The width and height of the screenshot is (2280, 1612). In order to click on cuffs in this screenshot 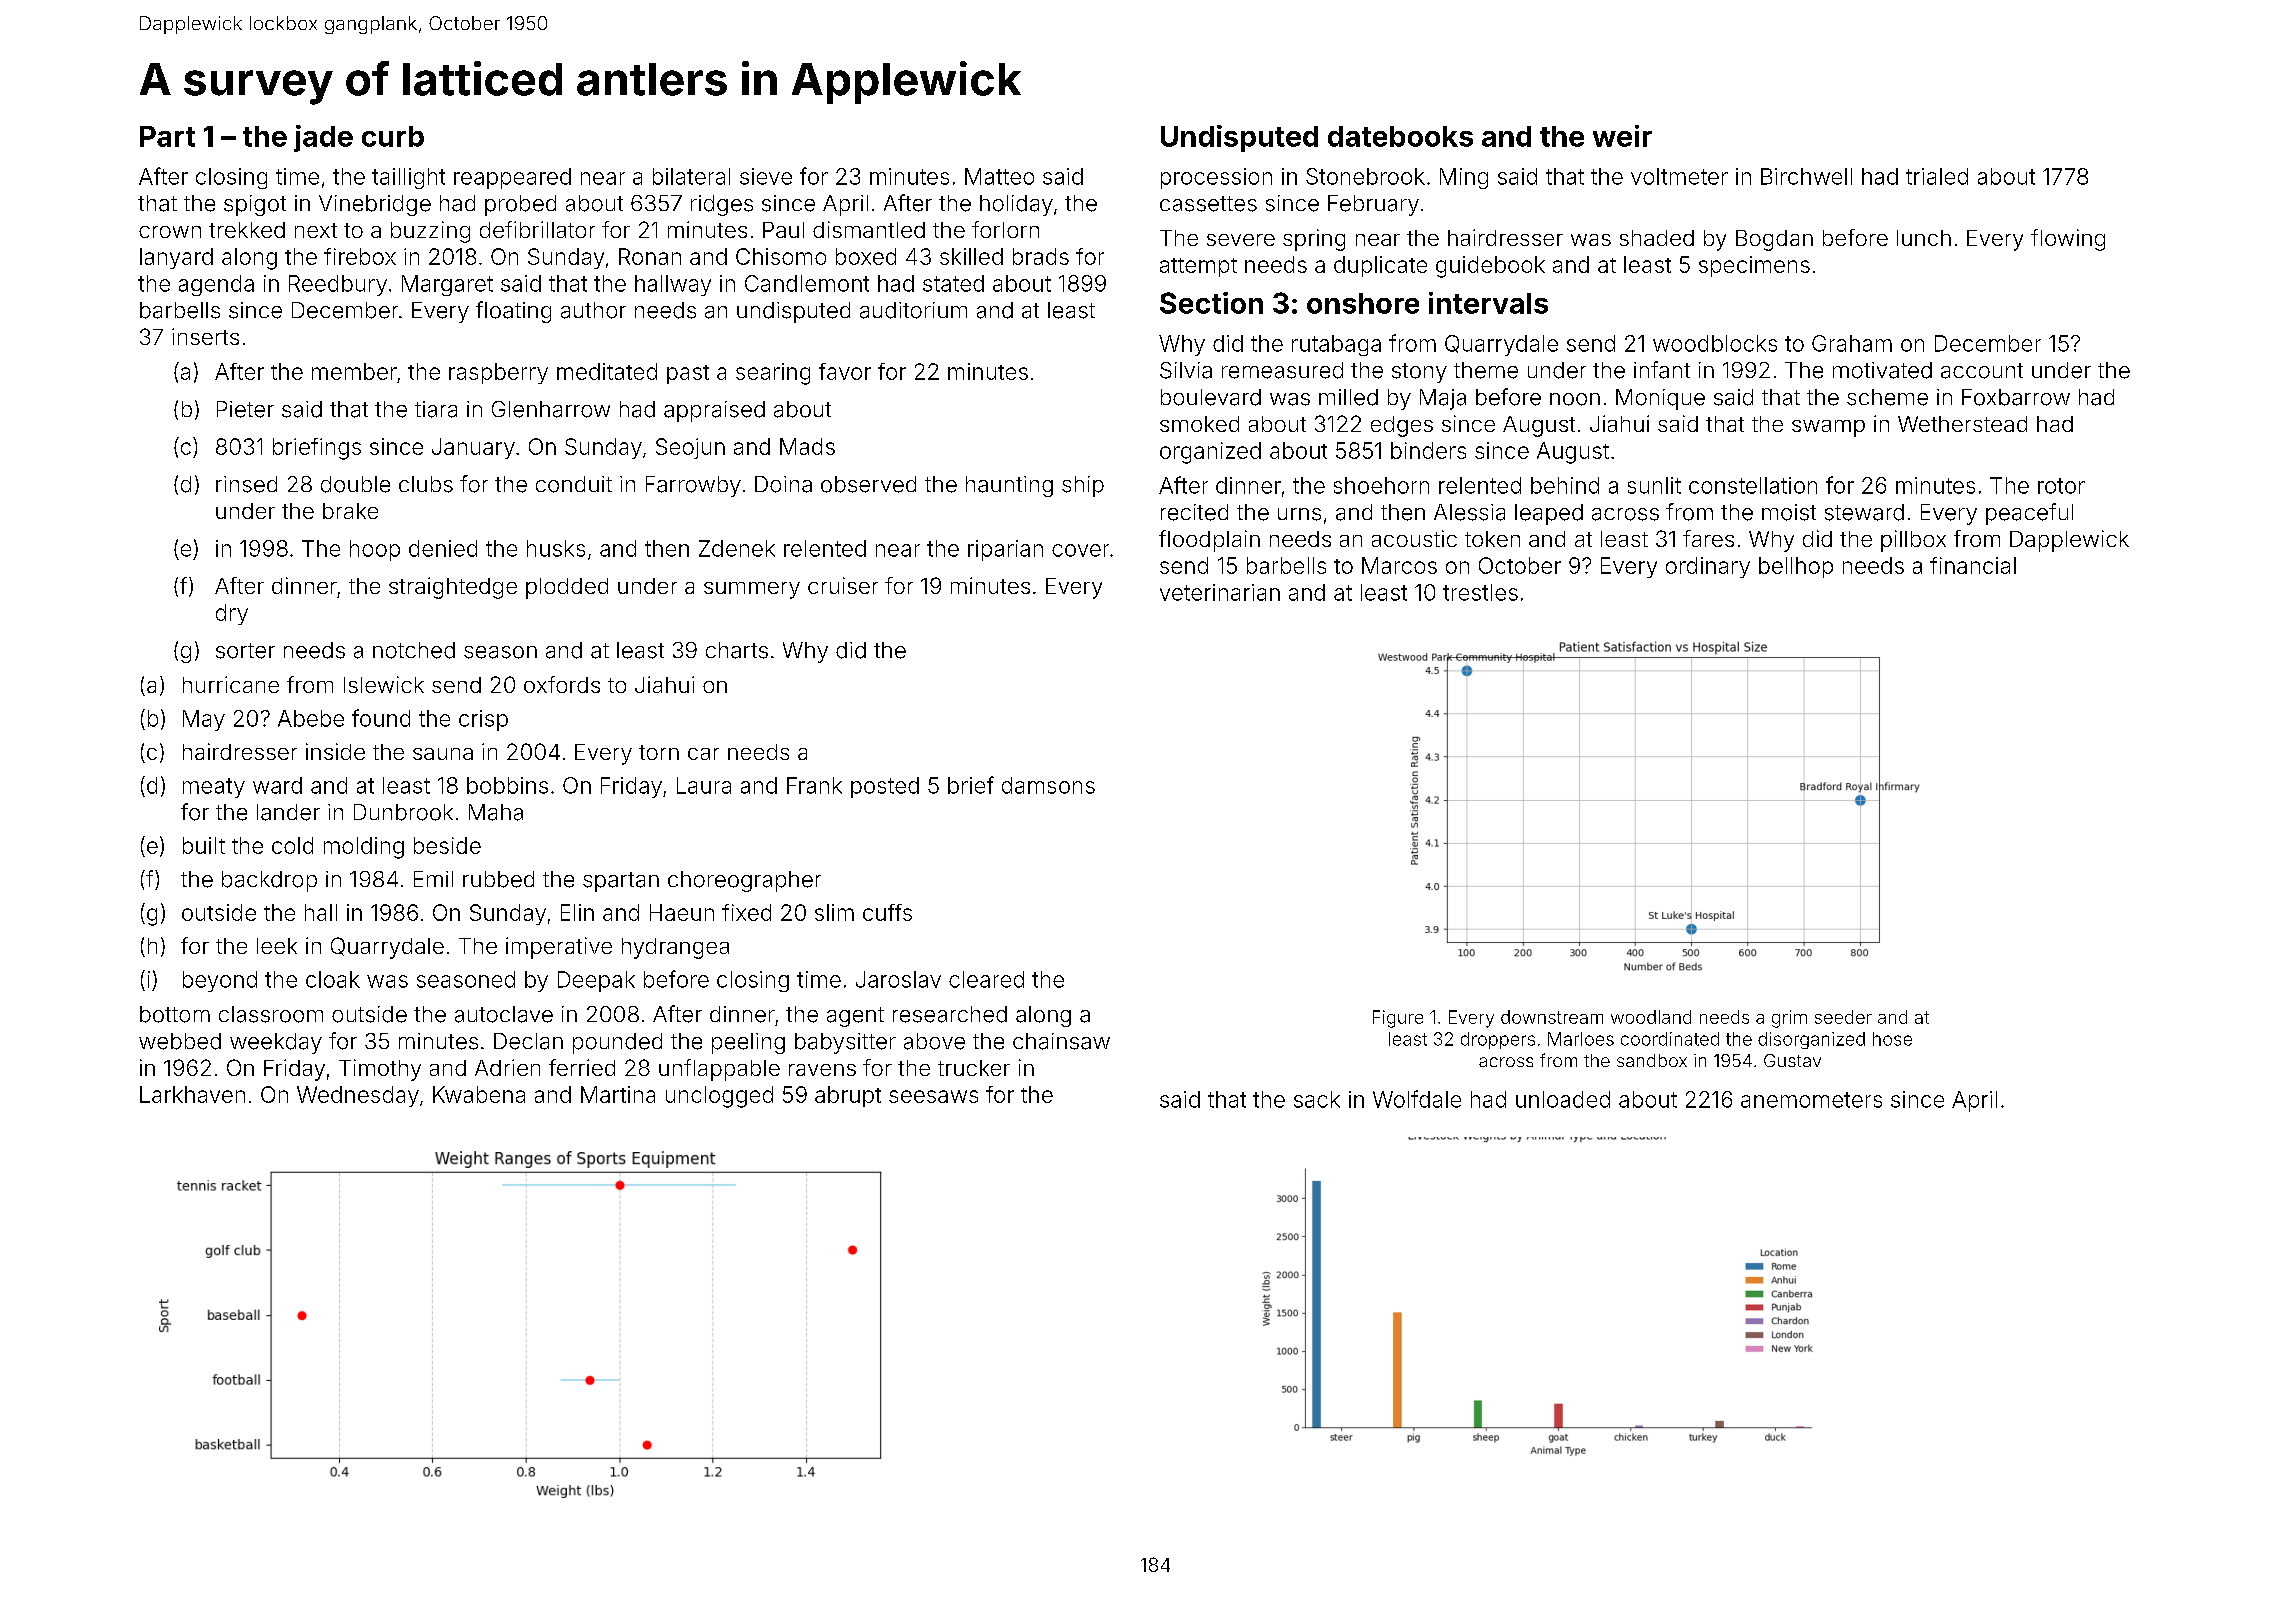, I will do `click(887, 912)`.
